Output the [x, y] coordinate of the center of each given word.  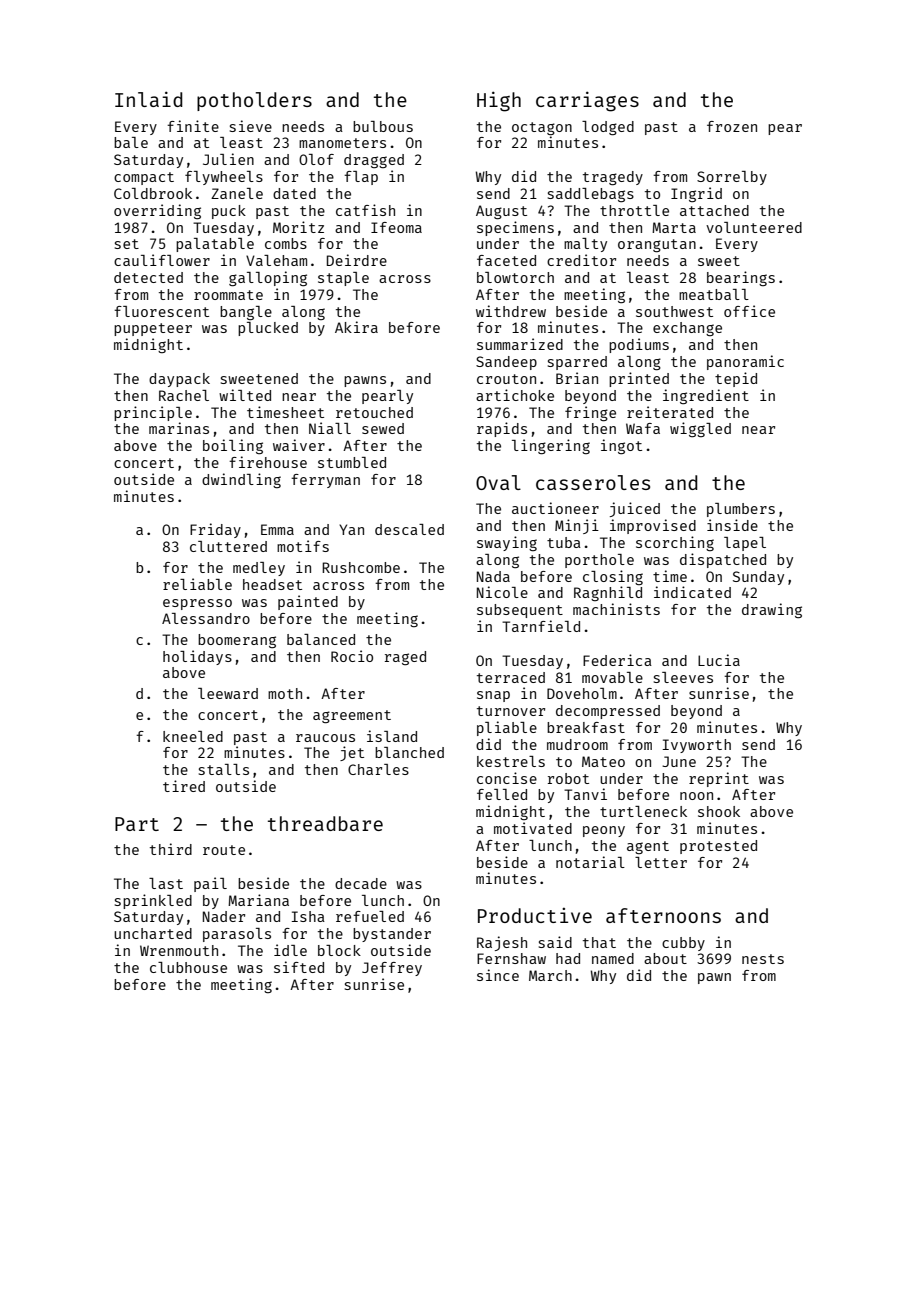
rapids [502, 429]
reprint [719, 779]
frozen [732, 126]
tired [184, 786]
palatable [215, 245]
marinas [179, 428]
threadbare [325, 823]
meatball [714, 294]
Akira [356, 327]
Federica [617, 660]
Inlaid [148, 99]
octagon [542, 128]
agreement [352, 716]
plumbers [741, 510]
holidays [197, 657]
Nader [224, 916]
